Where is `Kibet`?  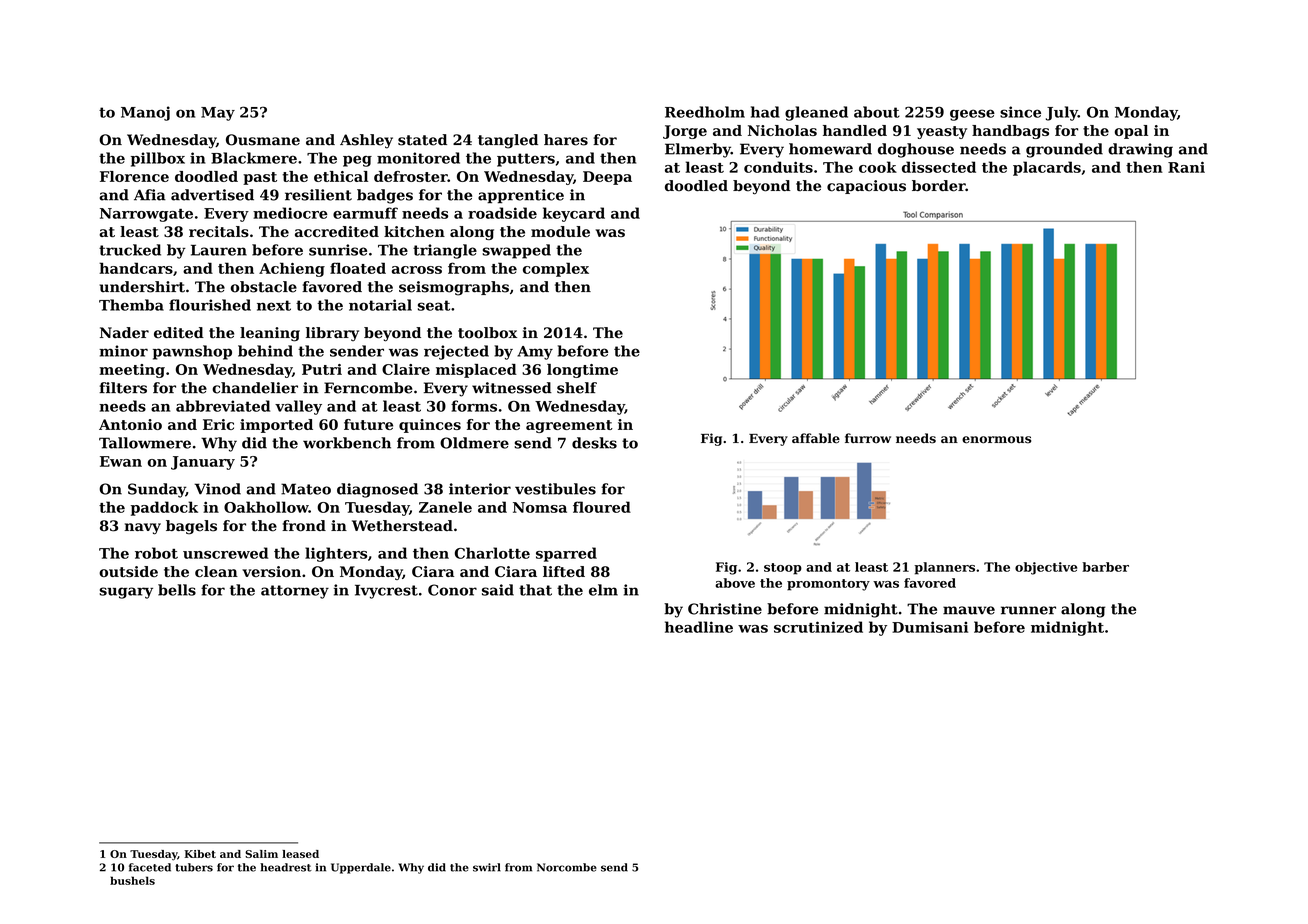 Kibet is located at coordinates (200, 854).
